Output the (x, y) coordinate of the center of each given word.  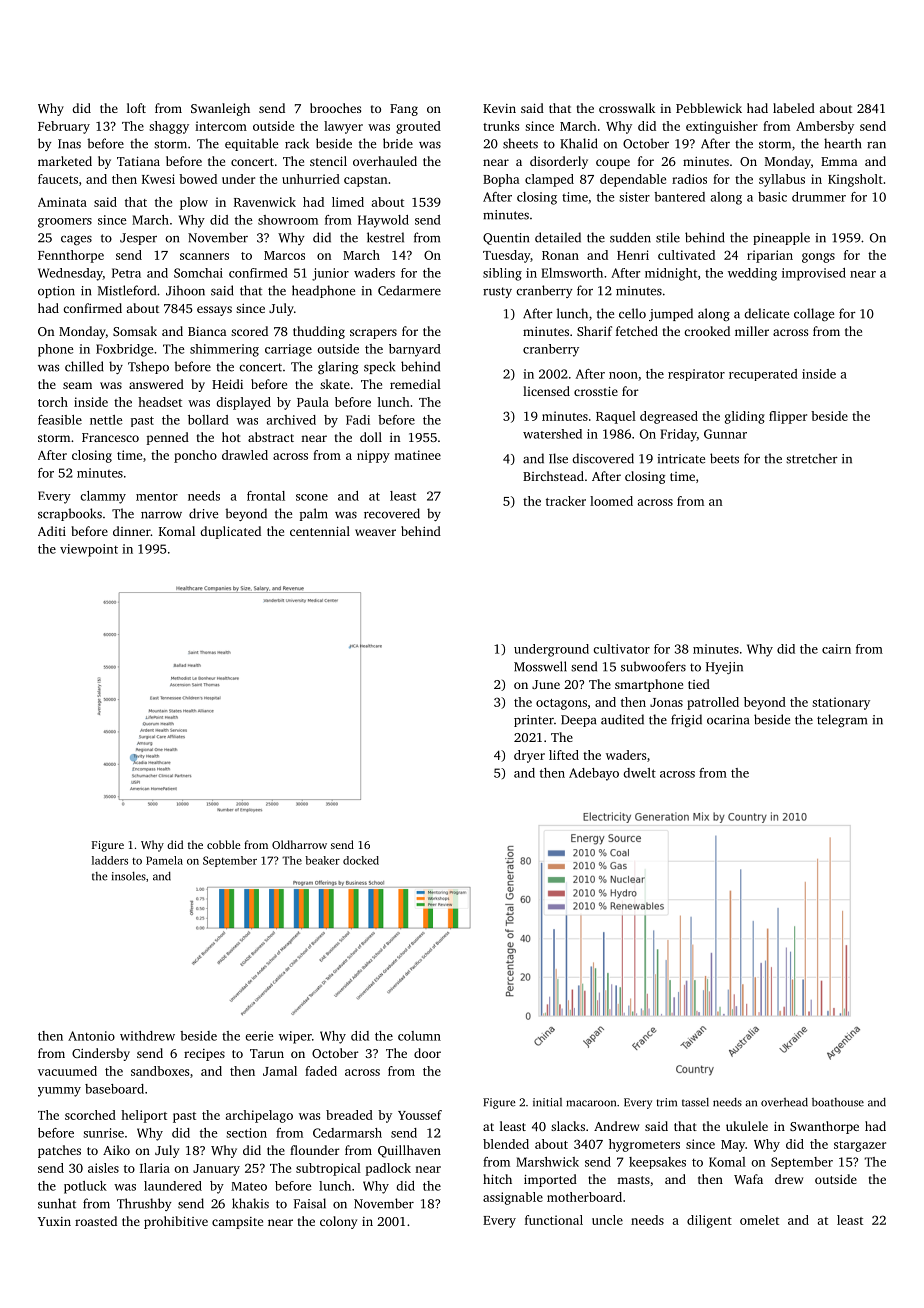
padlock (388, 1169)
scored (249, 331)
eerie (259, 1036)
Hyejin (724, 668)
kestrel (385, 237)
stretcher (812, 458)
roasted (96, 1221)
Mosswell (540, 666)
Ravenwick (265, 202)
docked (361, 860)
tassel (695, 1102)
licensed (546, 391)
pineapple (781, 238)
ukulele (747, 1126)
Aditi (52, 531)
